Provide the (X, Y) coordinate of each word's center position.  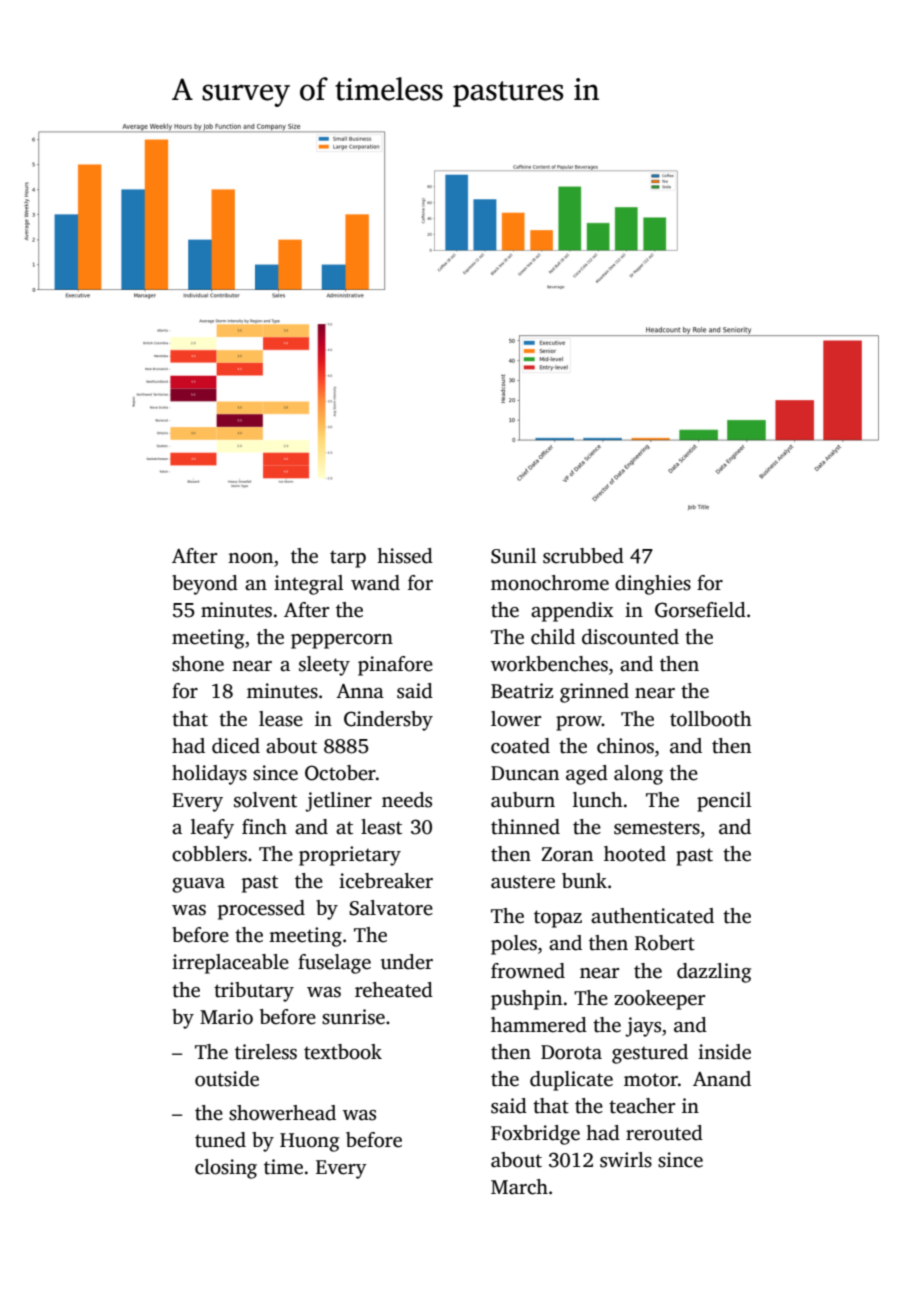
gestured (650, 1054)
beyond (205, 585)
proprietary (350, 856)
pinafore (395, 666)
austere (523, 882)
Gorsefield (700, 610)
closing (226, 1169)
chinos (625, 746)
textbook (343, 1052)
